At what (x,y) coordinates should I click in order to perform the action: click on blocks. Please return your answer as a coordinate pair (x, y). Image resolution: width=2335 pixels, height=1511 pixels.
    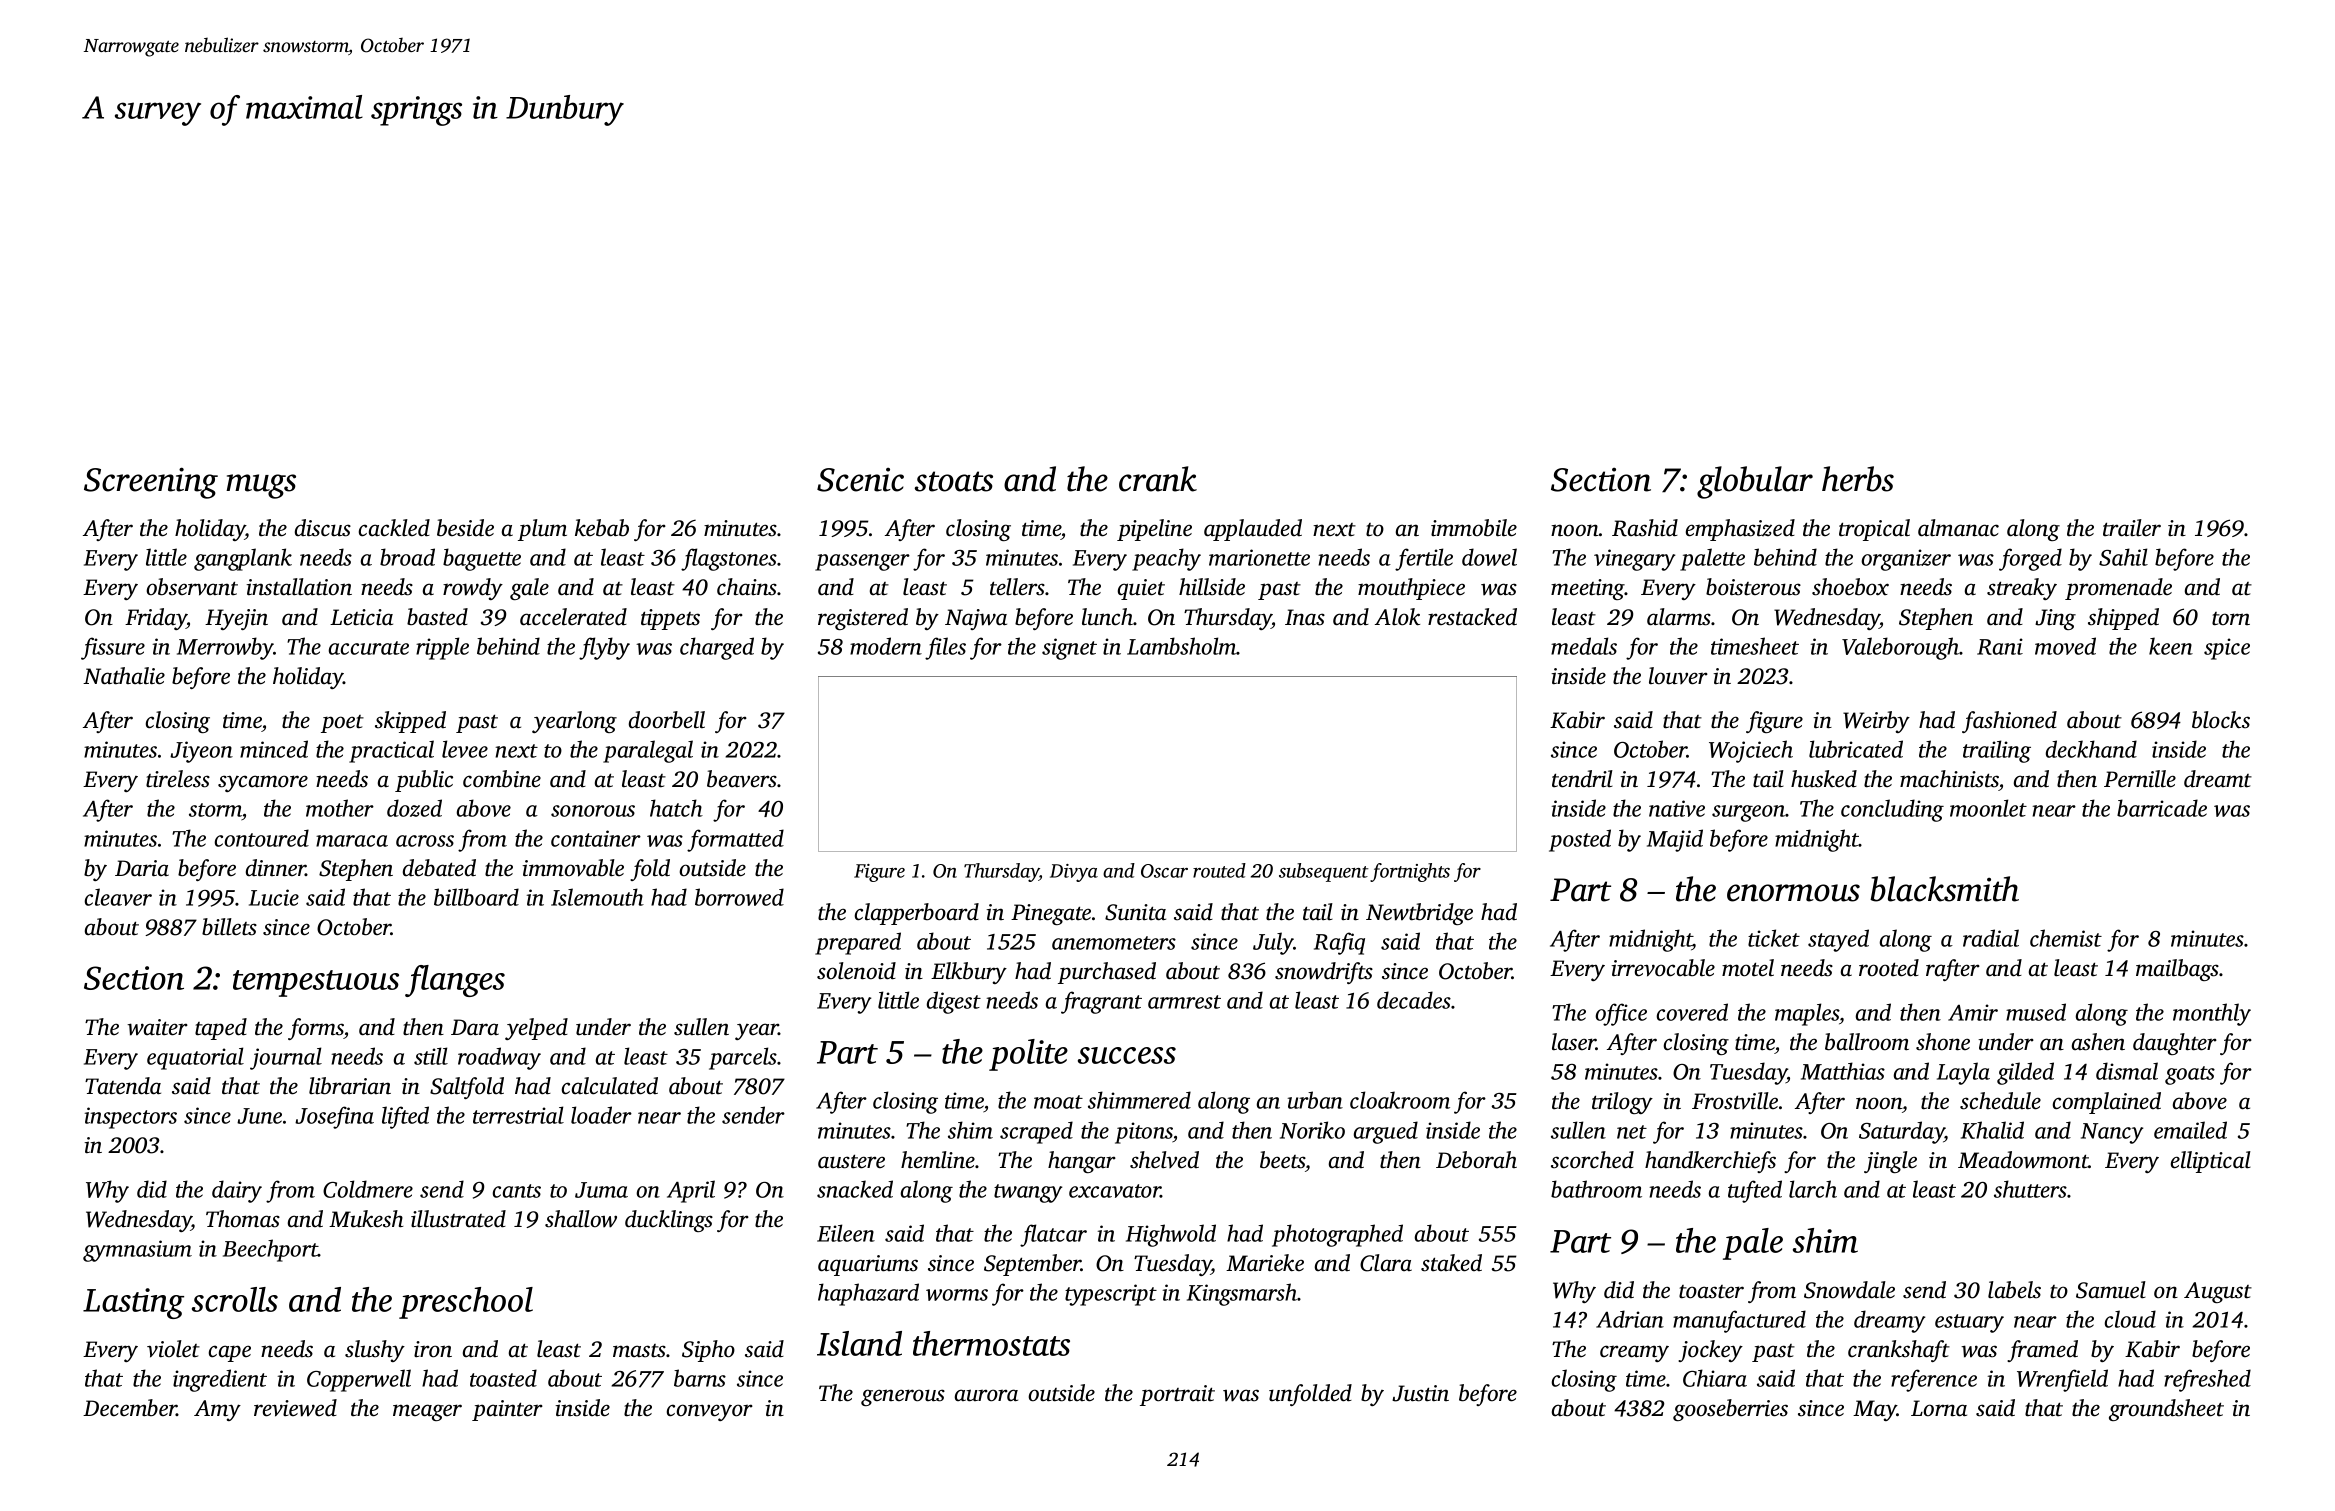
    Looking at the image, I should click on (2221, 720).
